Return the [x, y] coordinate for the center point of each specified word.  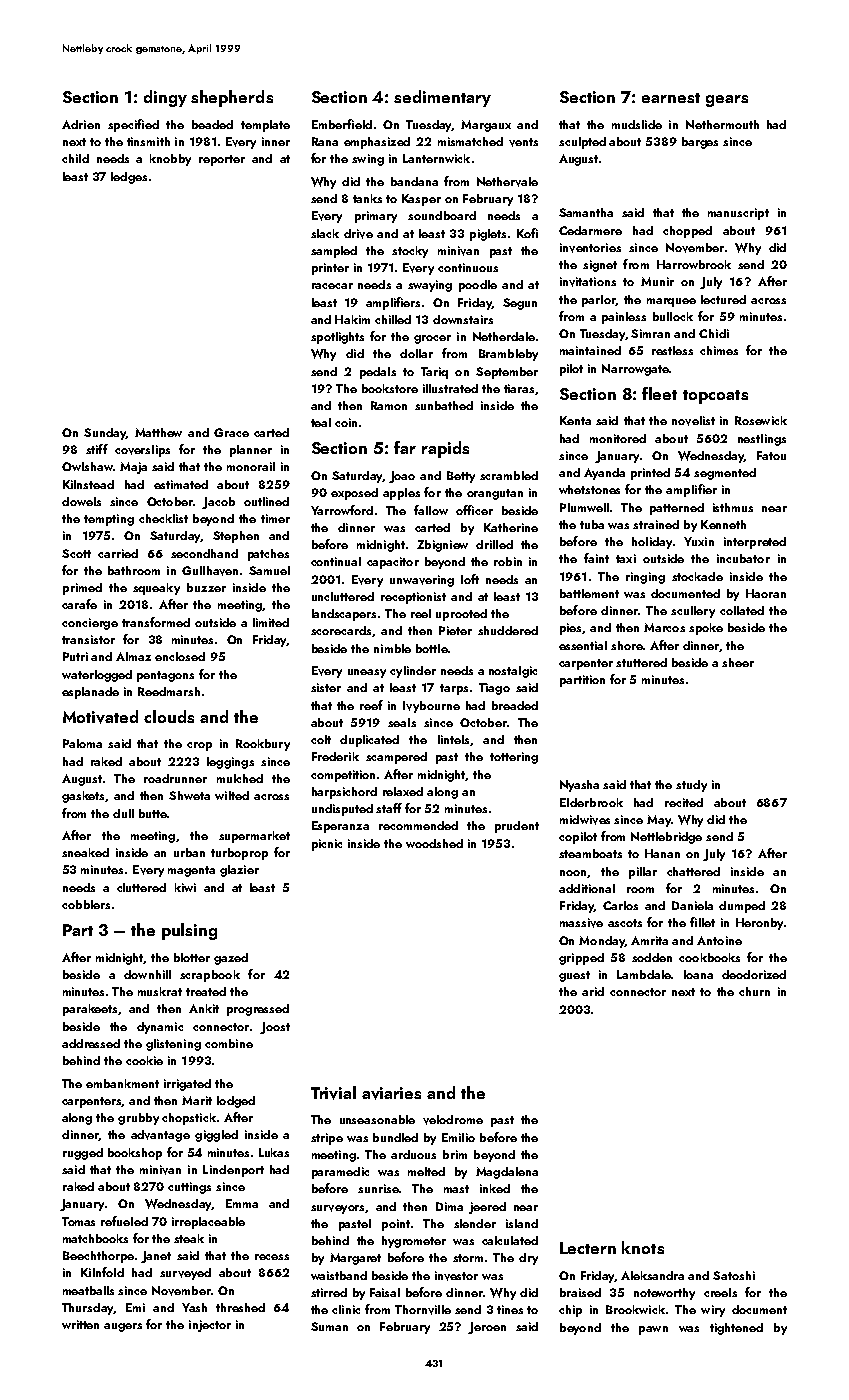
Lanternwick [436, 158]
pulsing [189, 931]
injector [210, 1326]
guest [574, 976]
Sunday [105, 434]
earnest [671, 98]
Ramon [389, 405]
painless [624, 318]
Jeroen [487, 1328]
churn [754, 991]
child [75, 158]
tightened [736, 1329]
